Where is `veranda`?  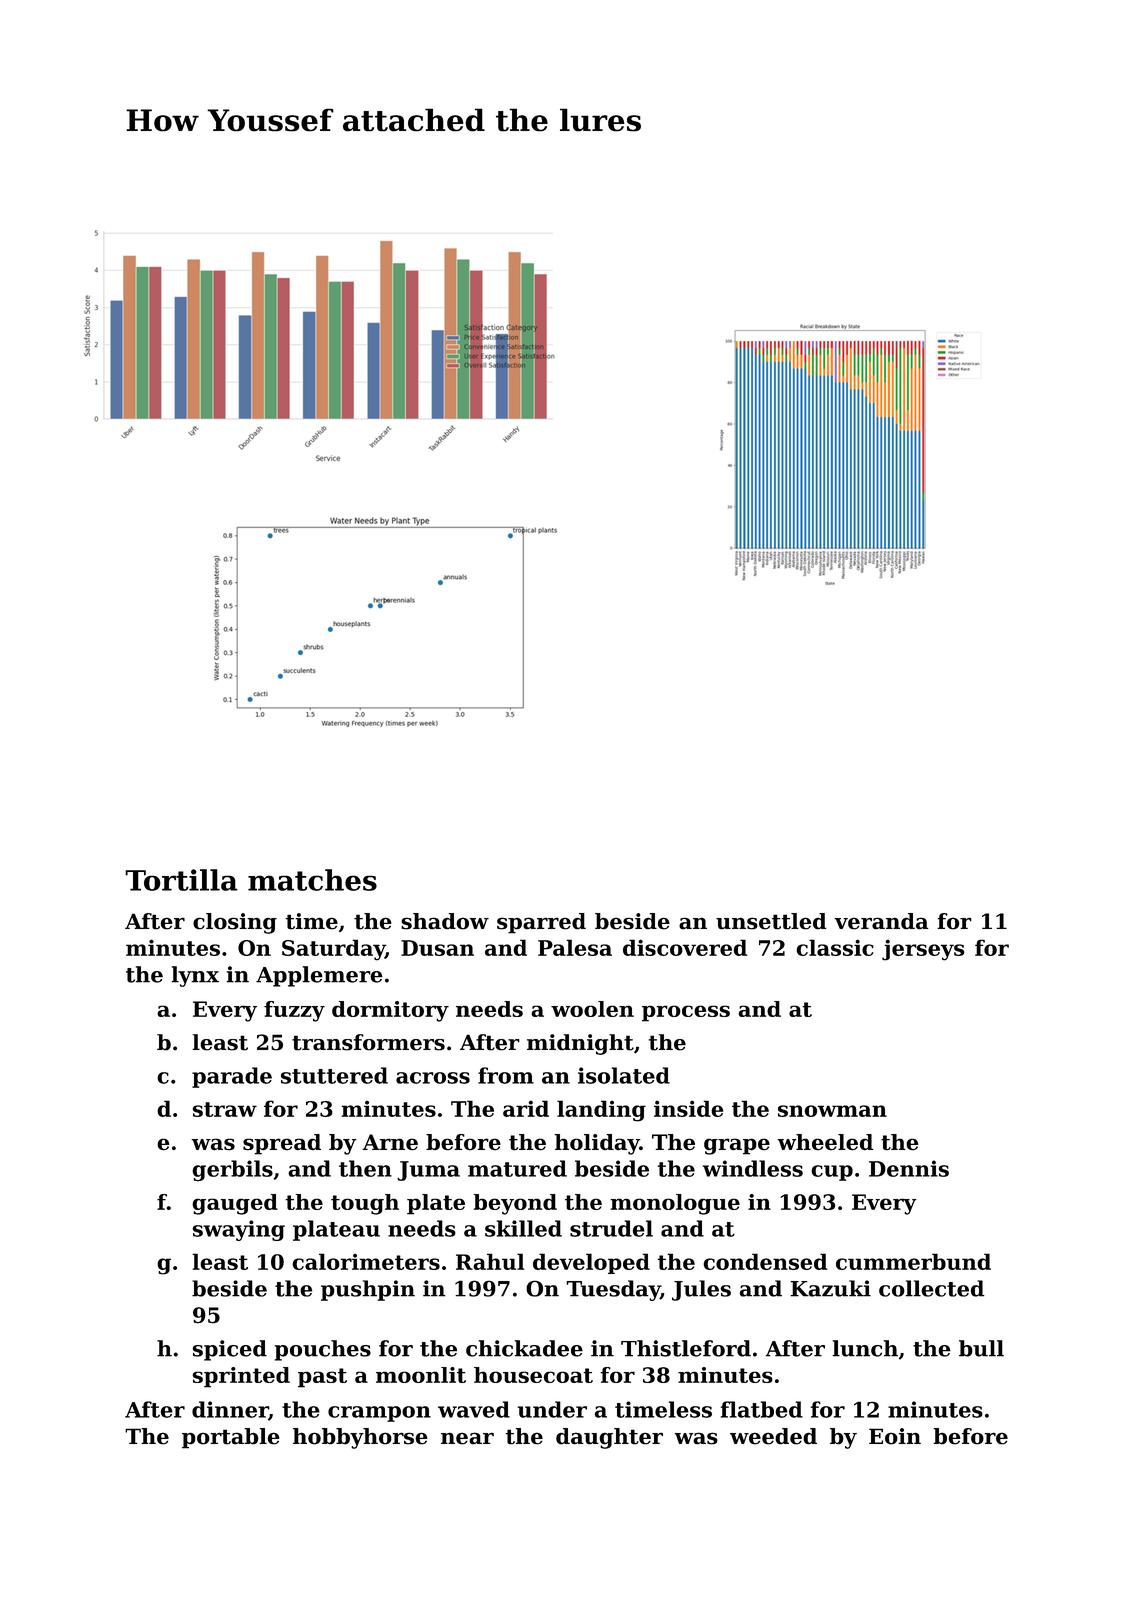 veranda is located at coordinates (881, 921).
